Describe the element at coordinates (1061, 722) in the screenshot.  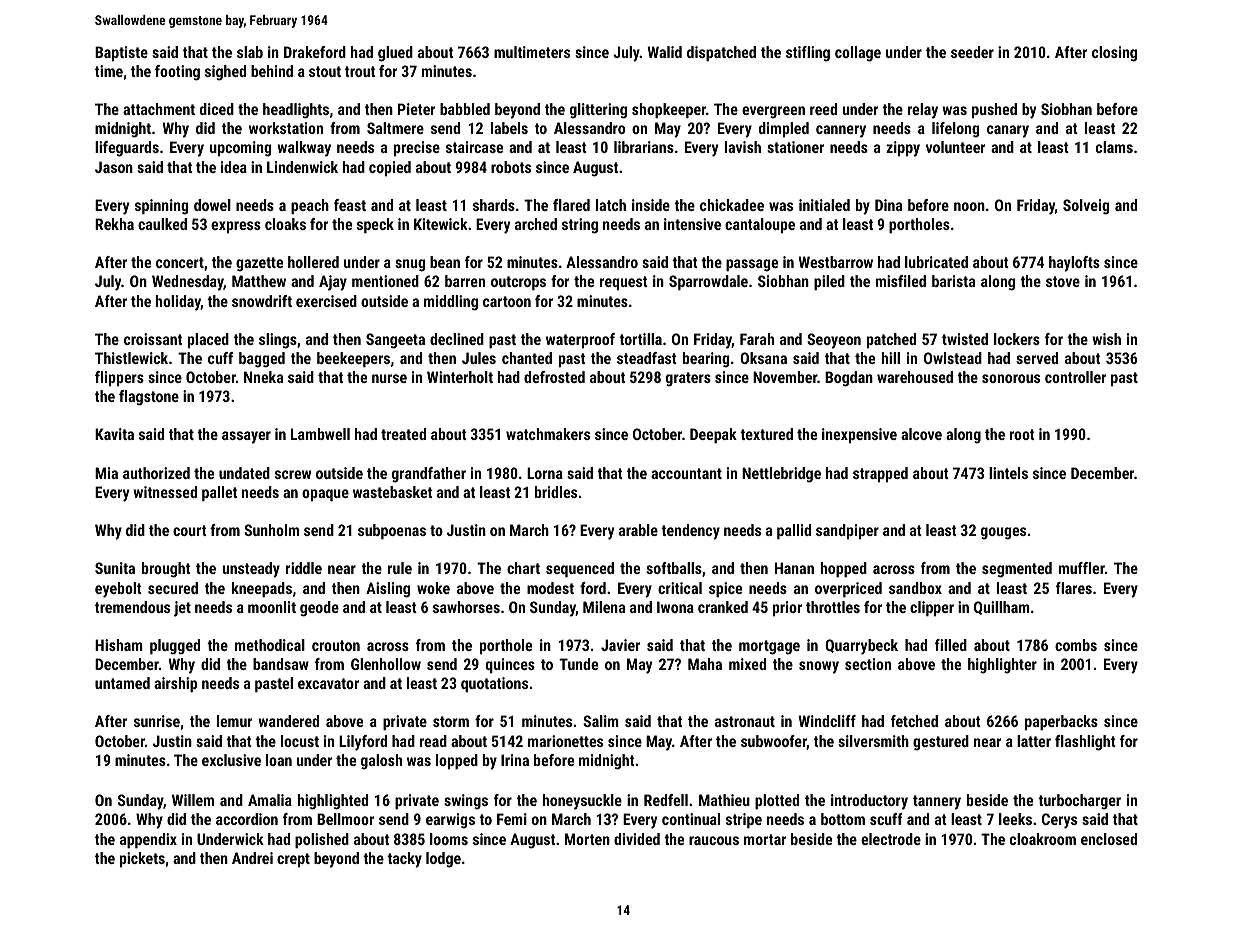
I see `paperbacks` at that location.
